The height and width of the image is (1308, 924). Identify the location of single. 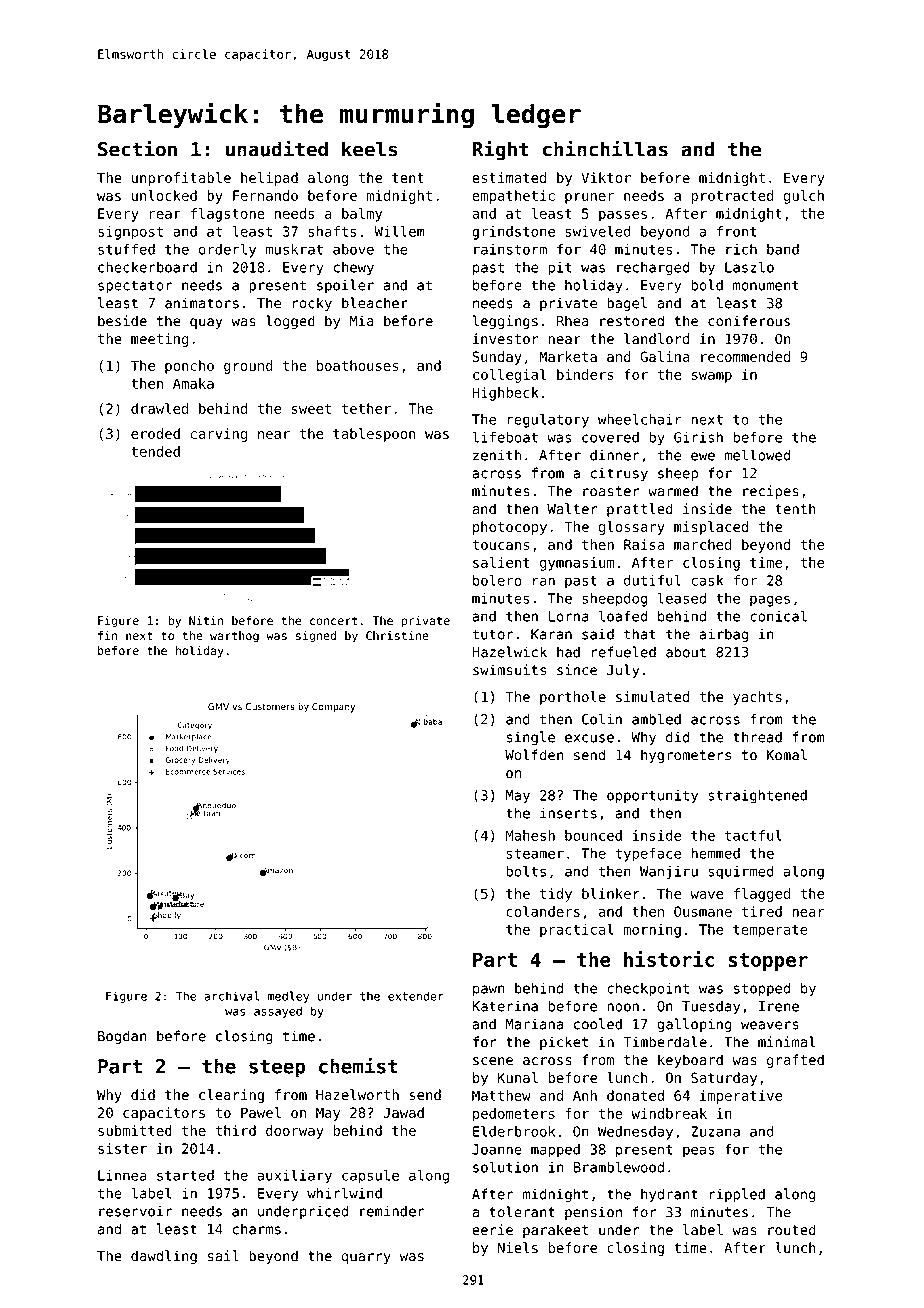
(530, 738).
